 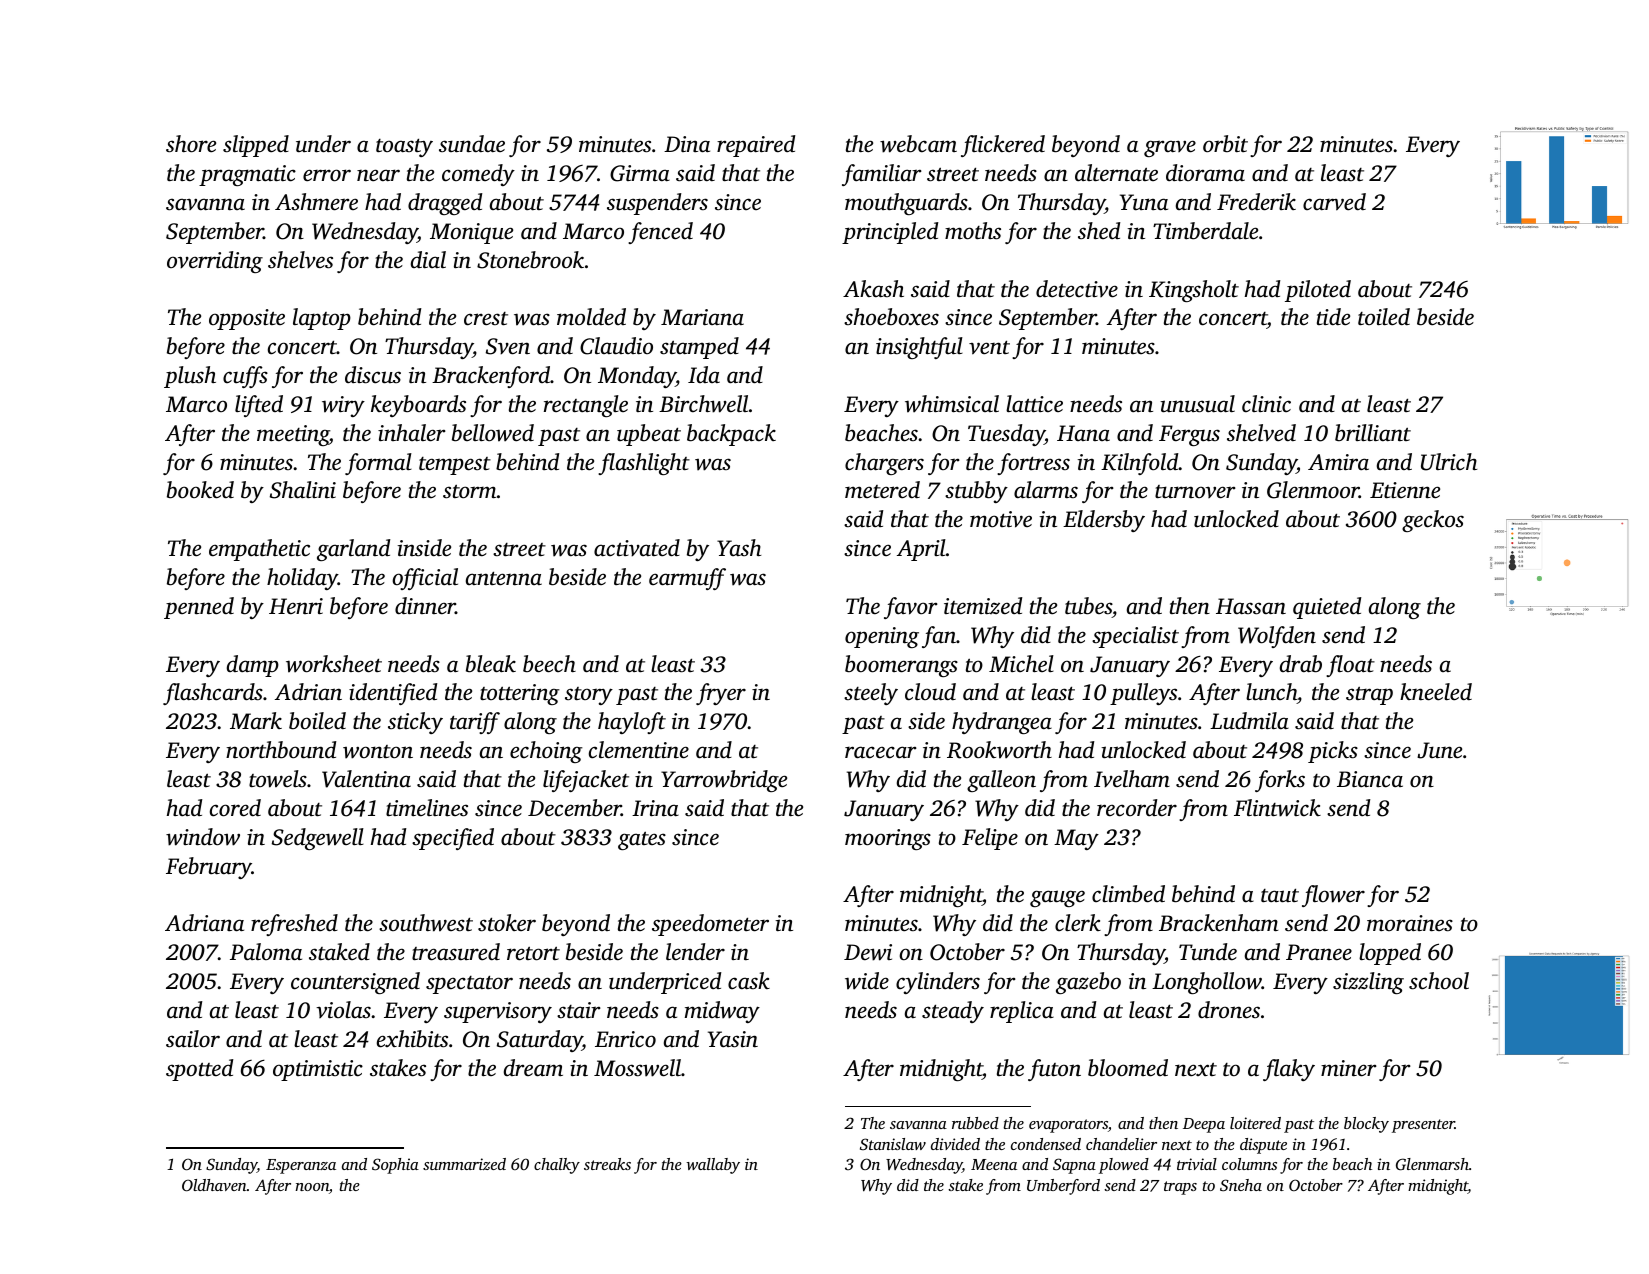 I want to click on storm, so click(x=469, y=491).
